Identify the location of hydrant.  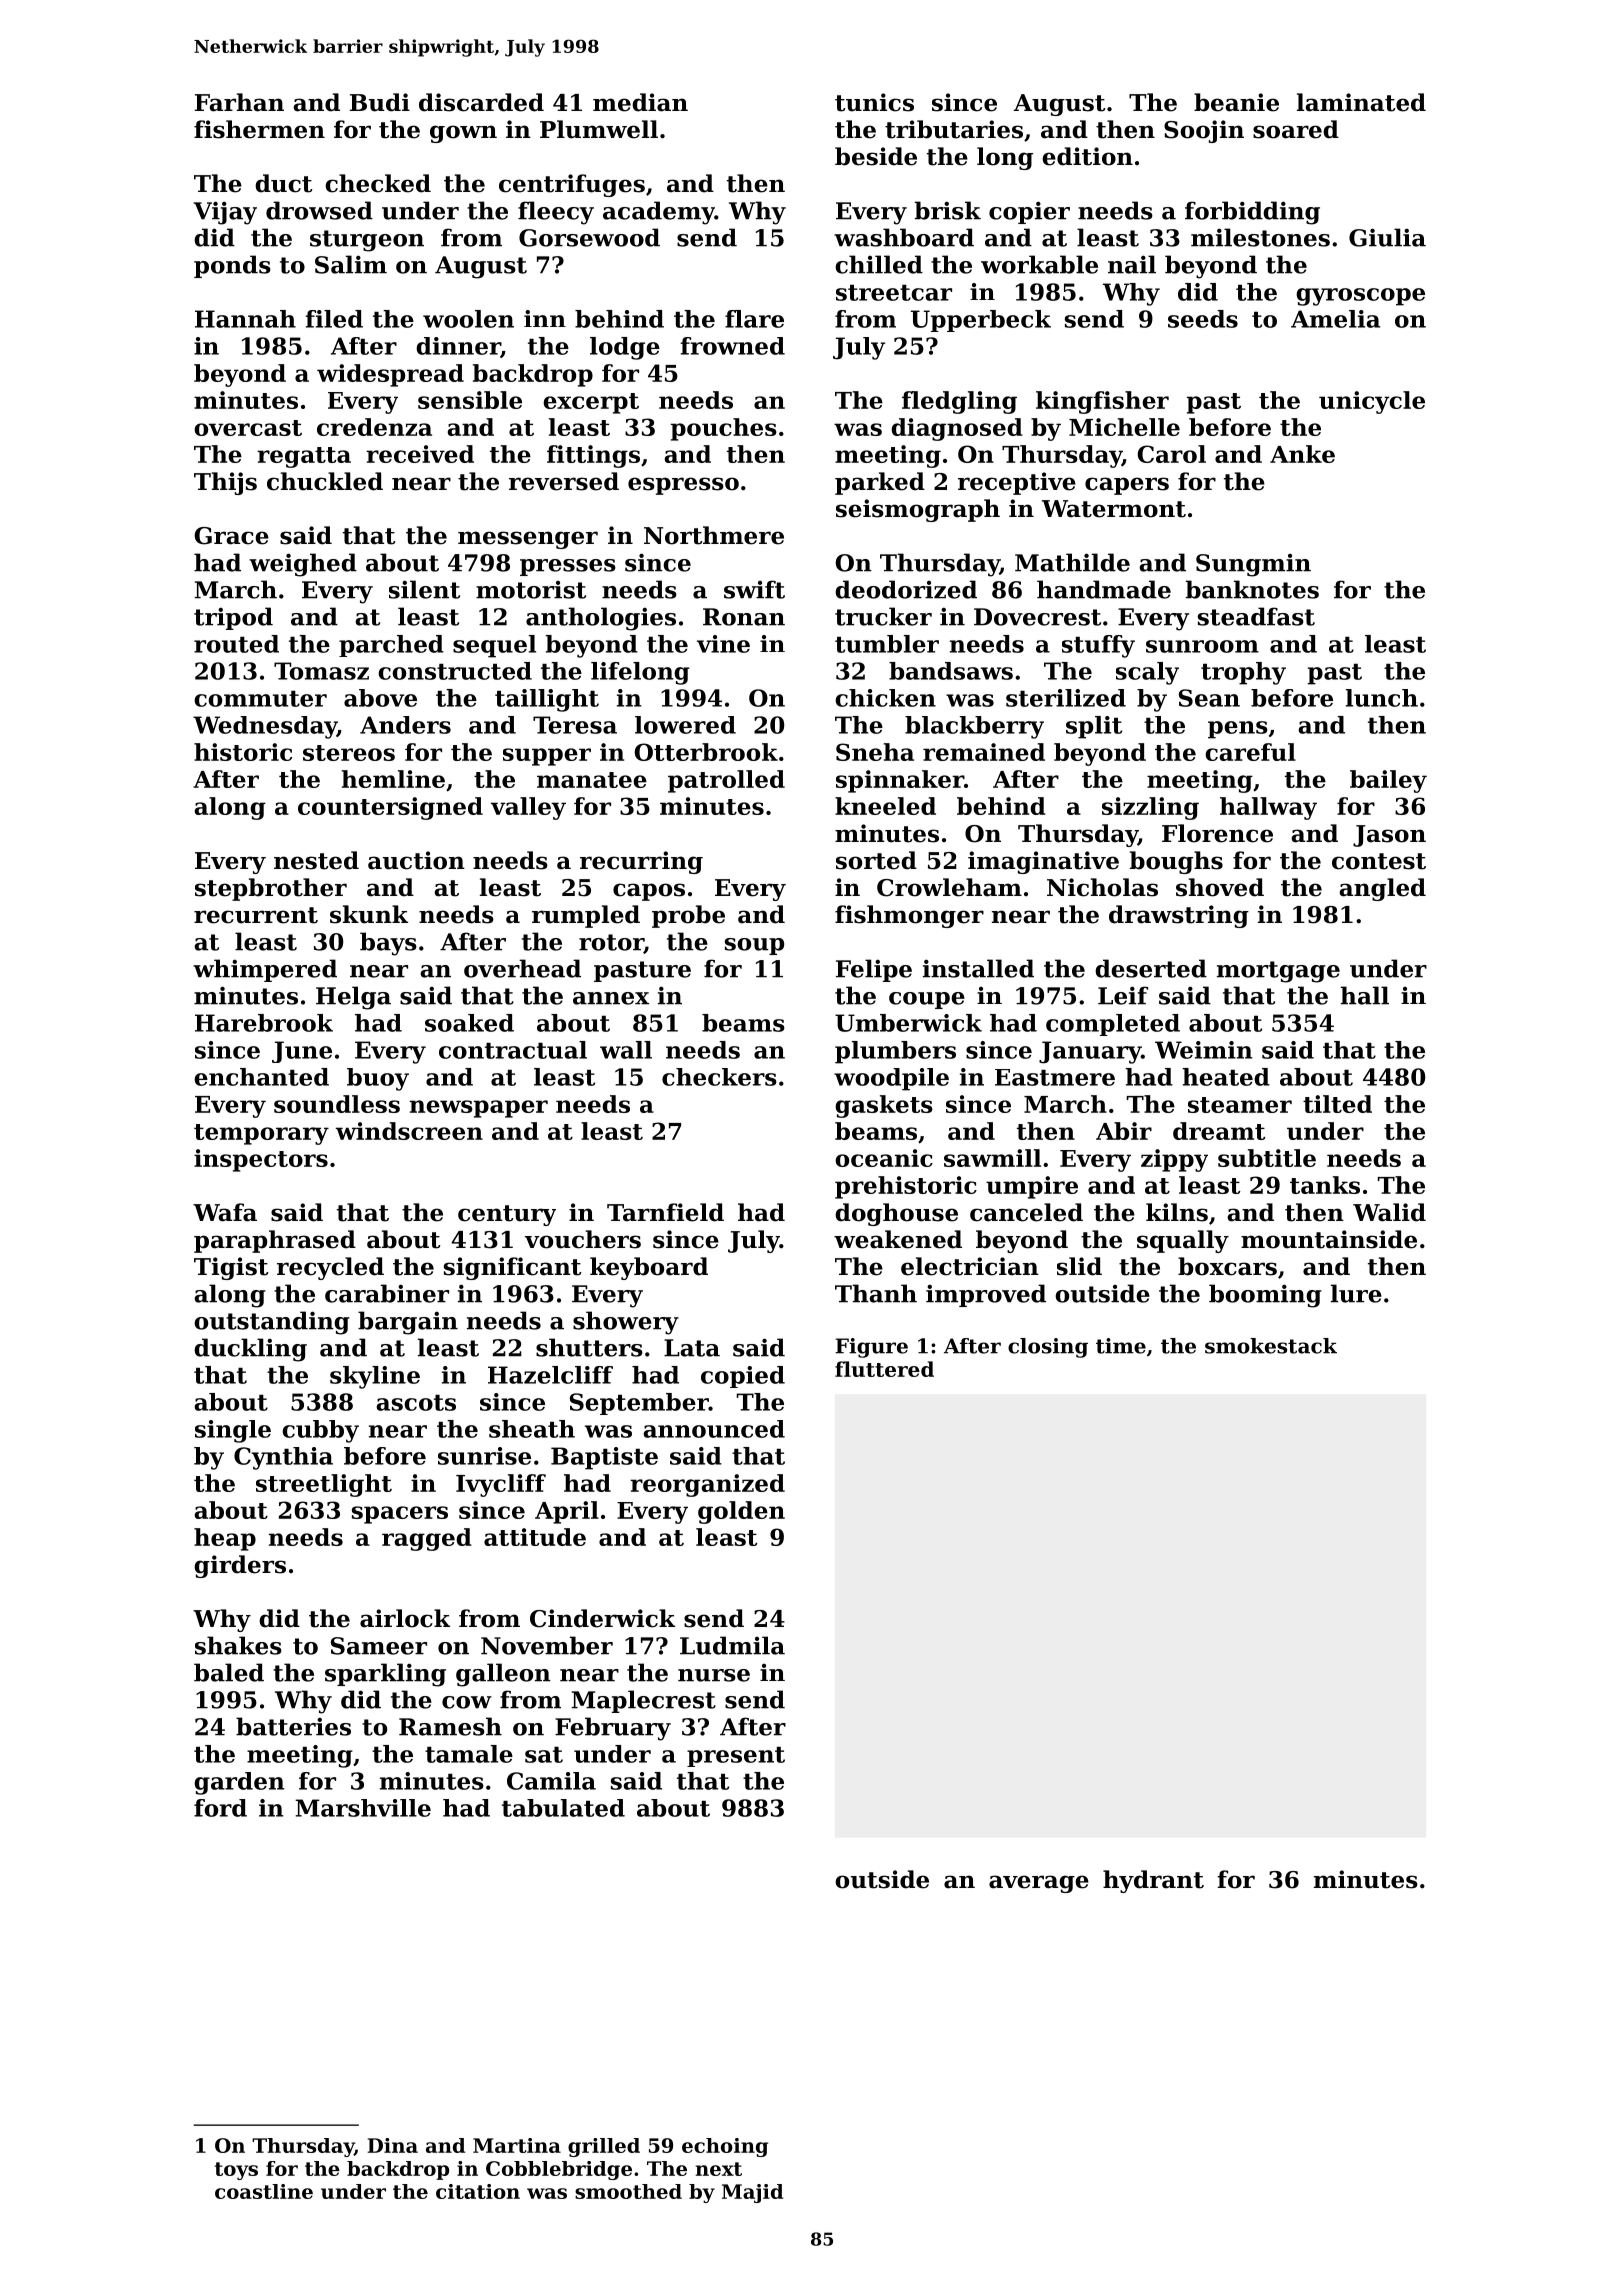
(1153, 1881).
